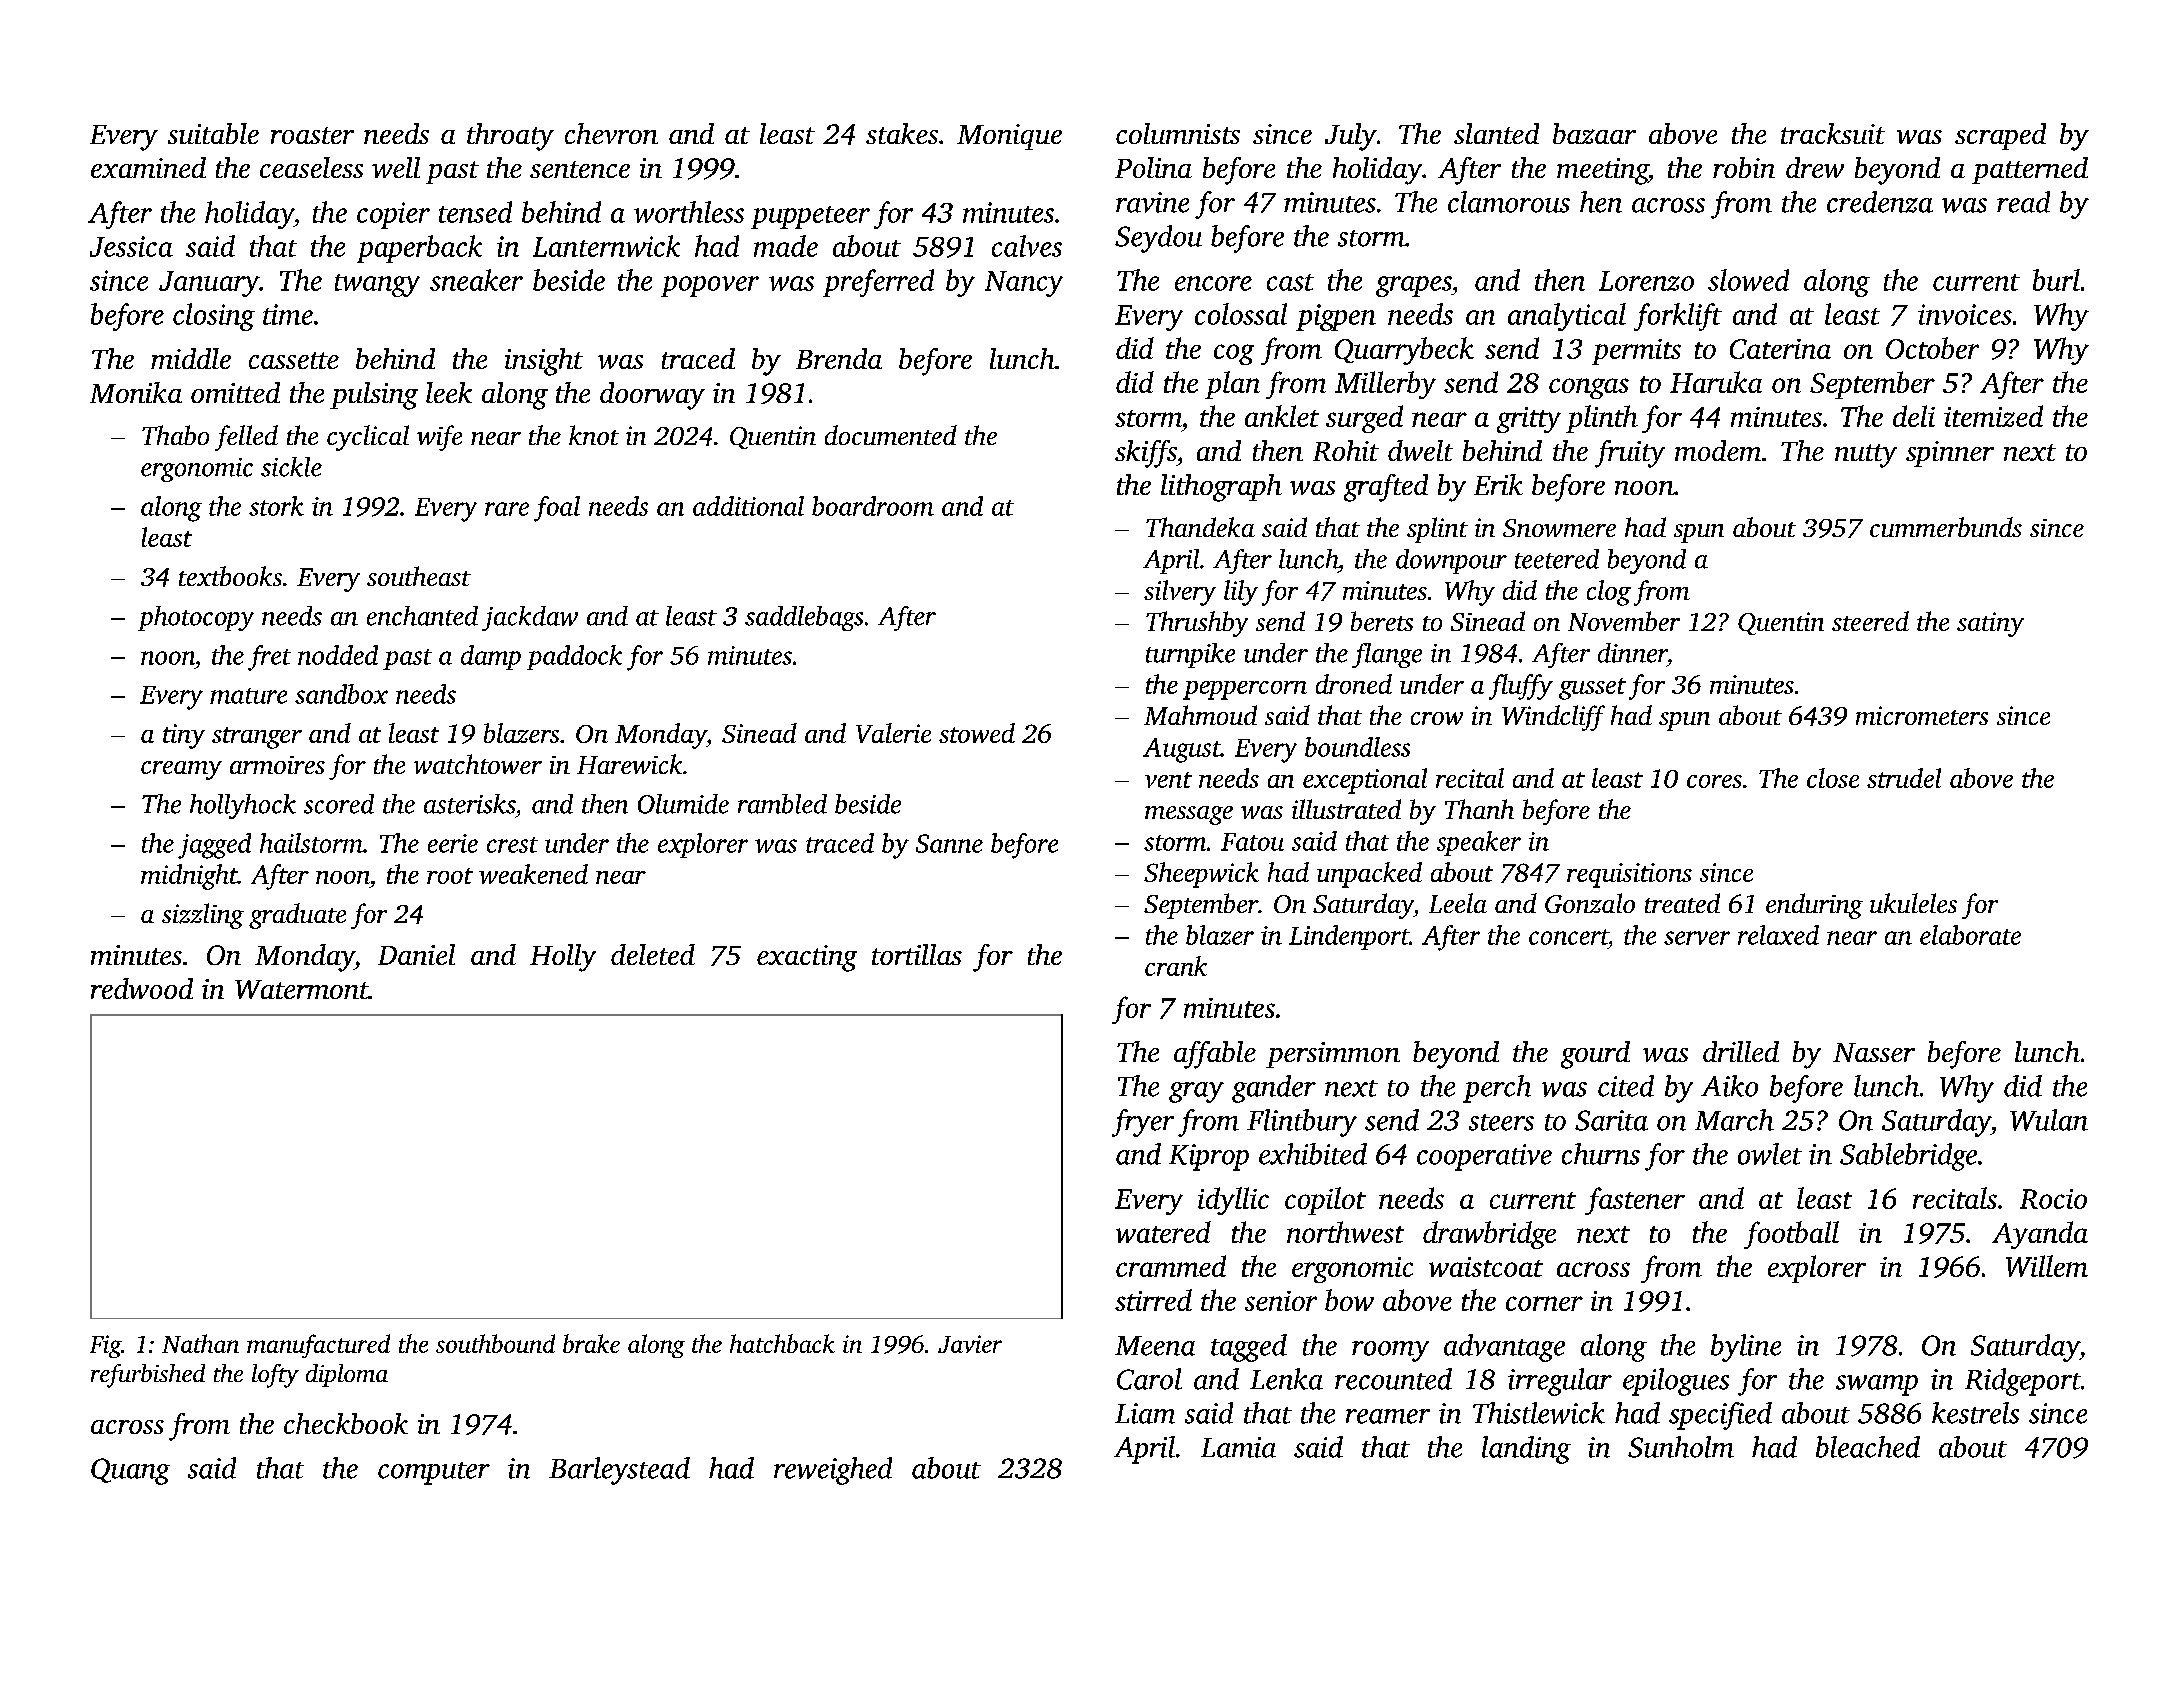  I want to click on ravine, so click(1152, 202).
